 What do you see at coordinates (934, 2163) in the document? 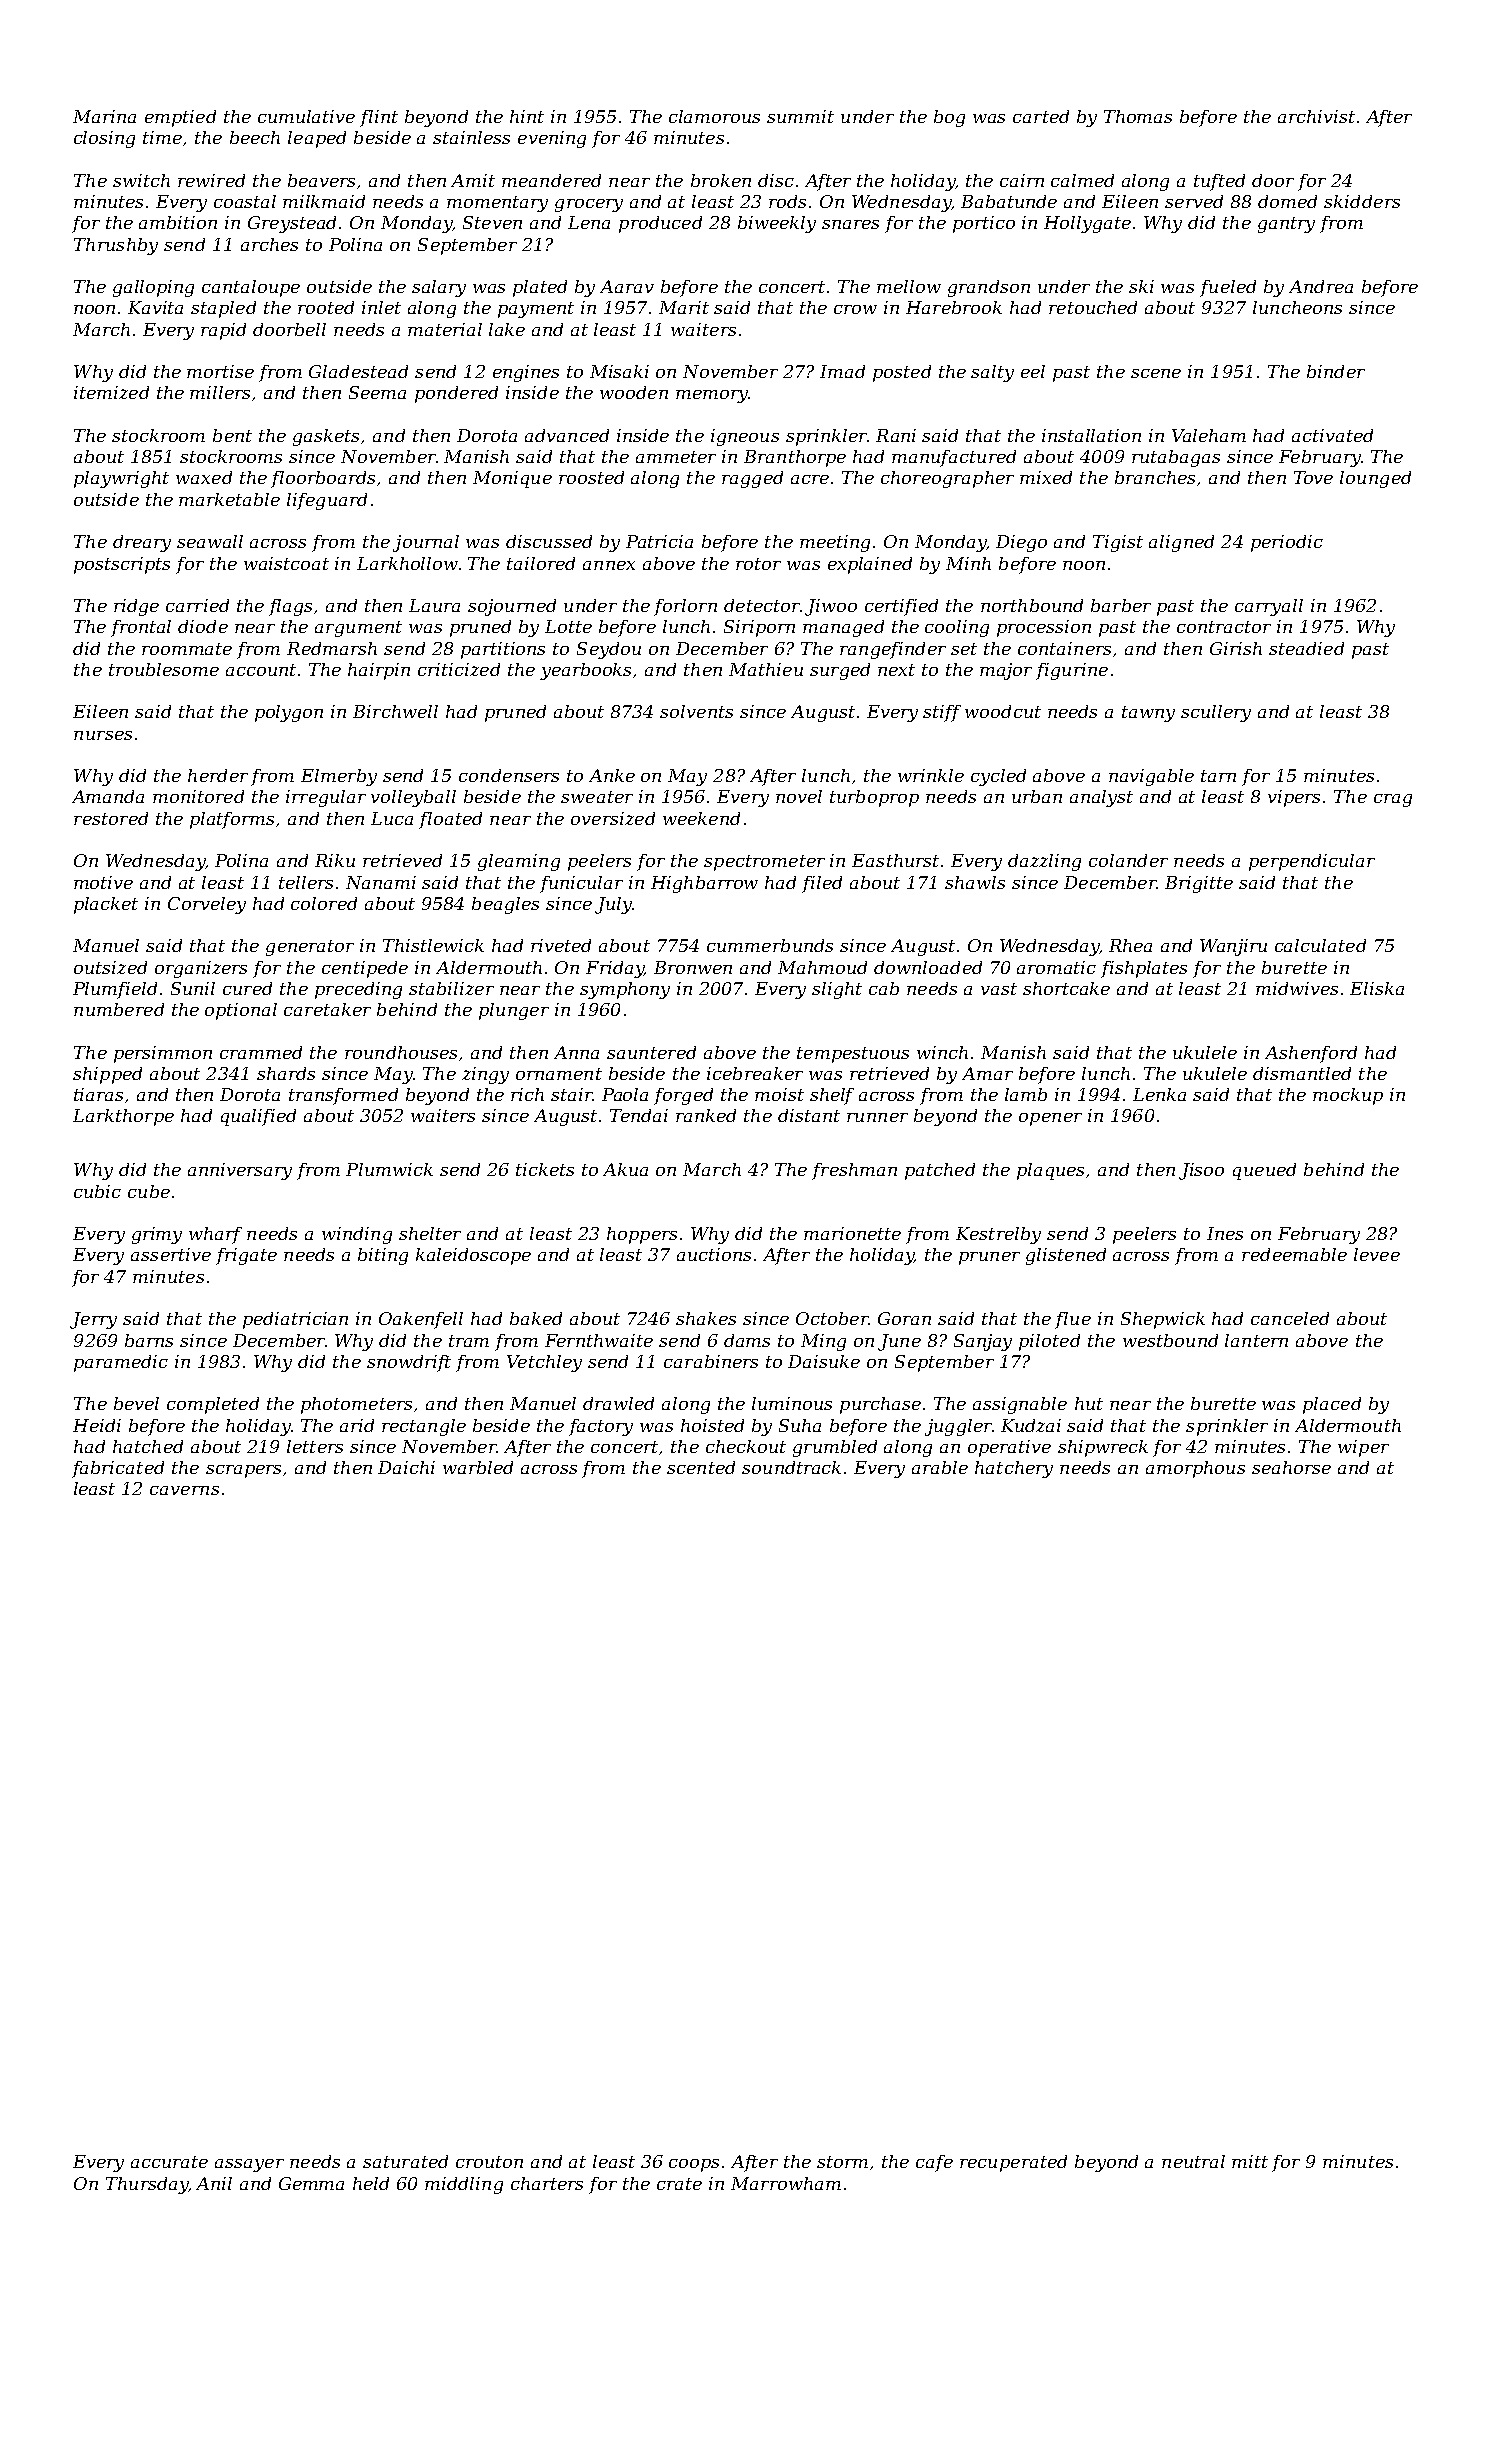
I see `cafe` at bounding box center [934, 2163].
